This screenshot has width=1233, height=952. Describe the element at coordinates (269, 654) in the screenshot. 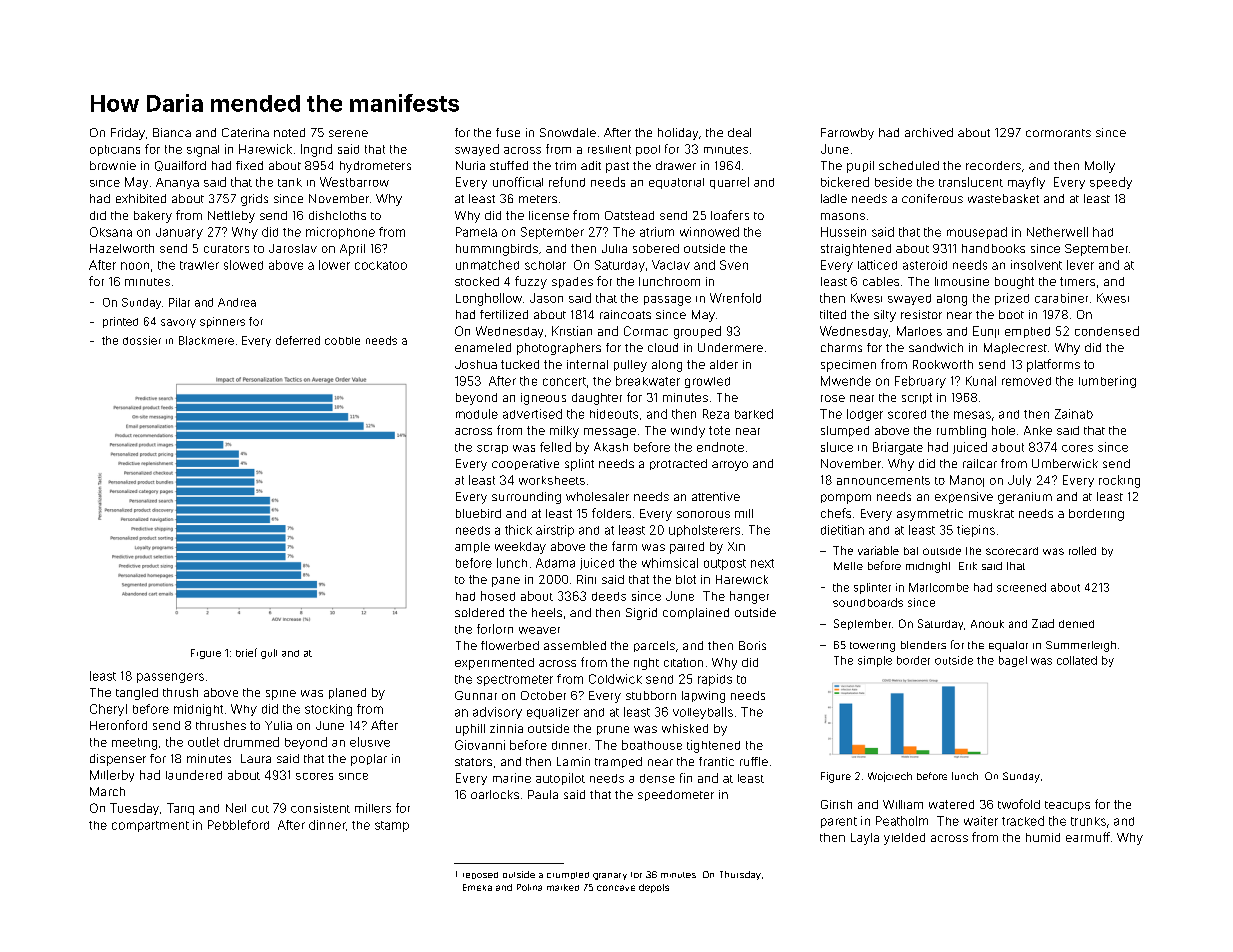

I see `gull` at that location.
